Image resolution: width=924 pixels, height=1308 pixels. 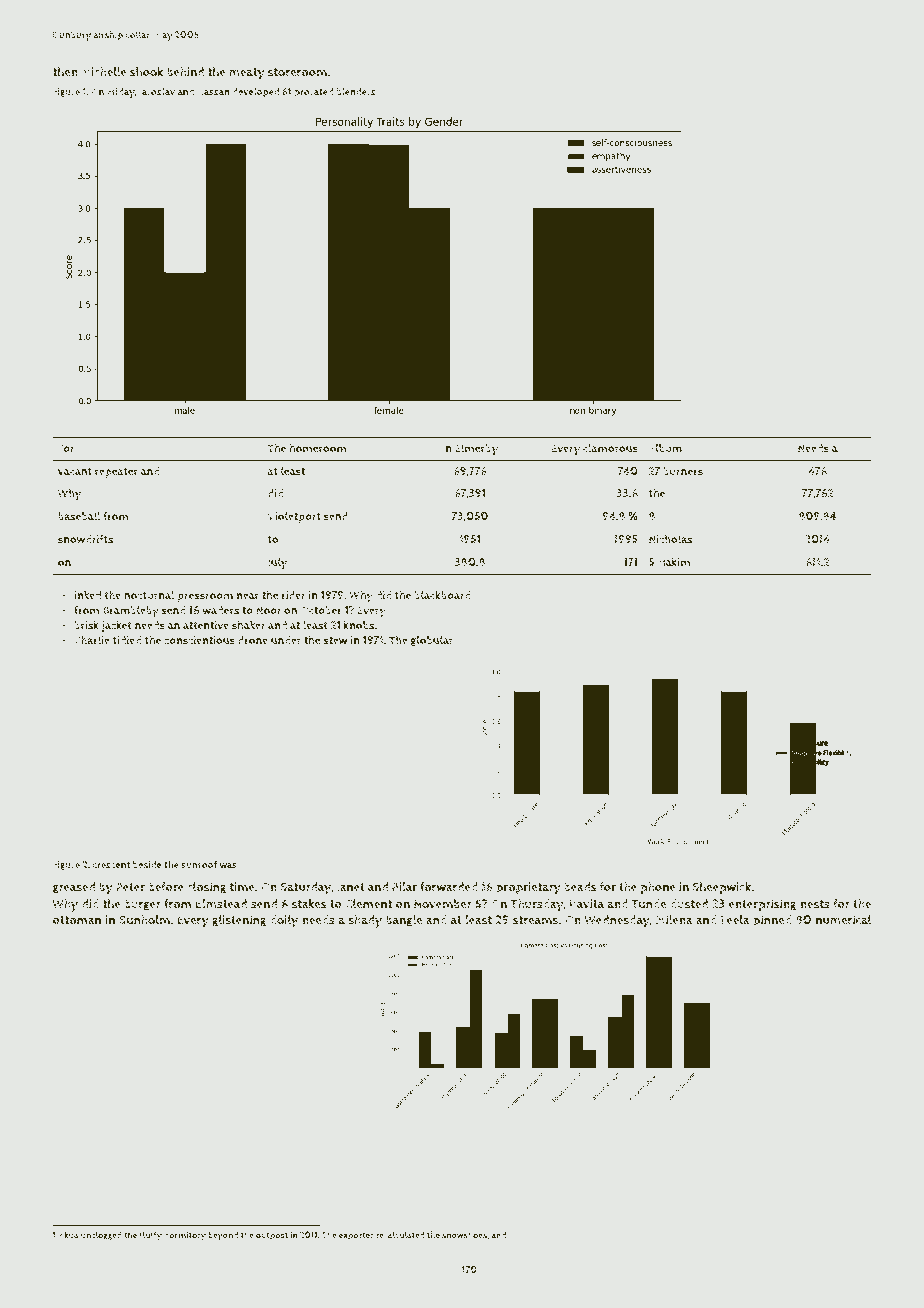 What do you see at coordinates (665, 448) in the screenshot?
I see `Album` at bounding box center [665, 448].
